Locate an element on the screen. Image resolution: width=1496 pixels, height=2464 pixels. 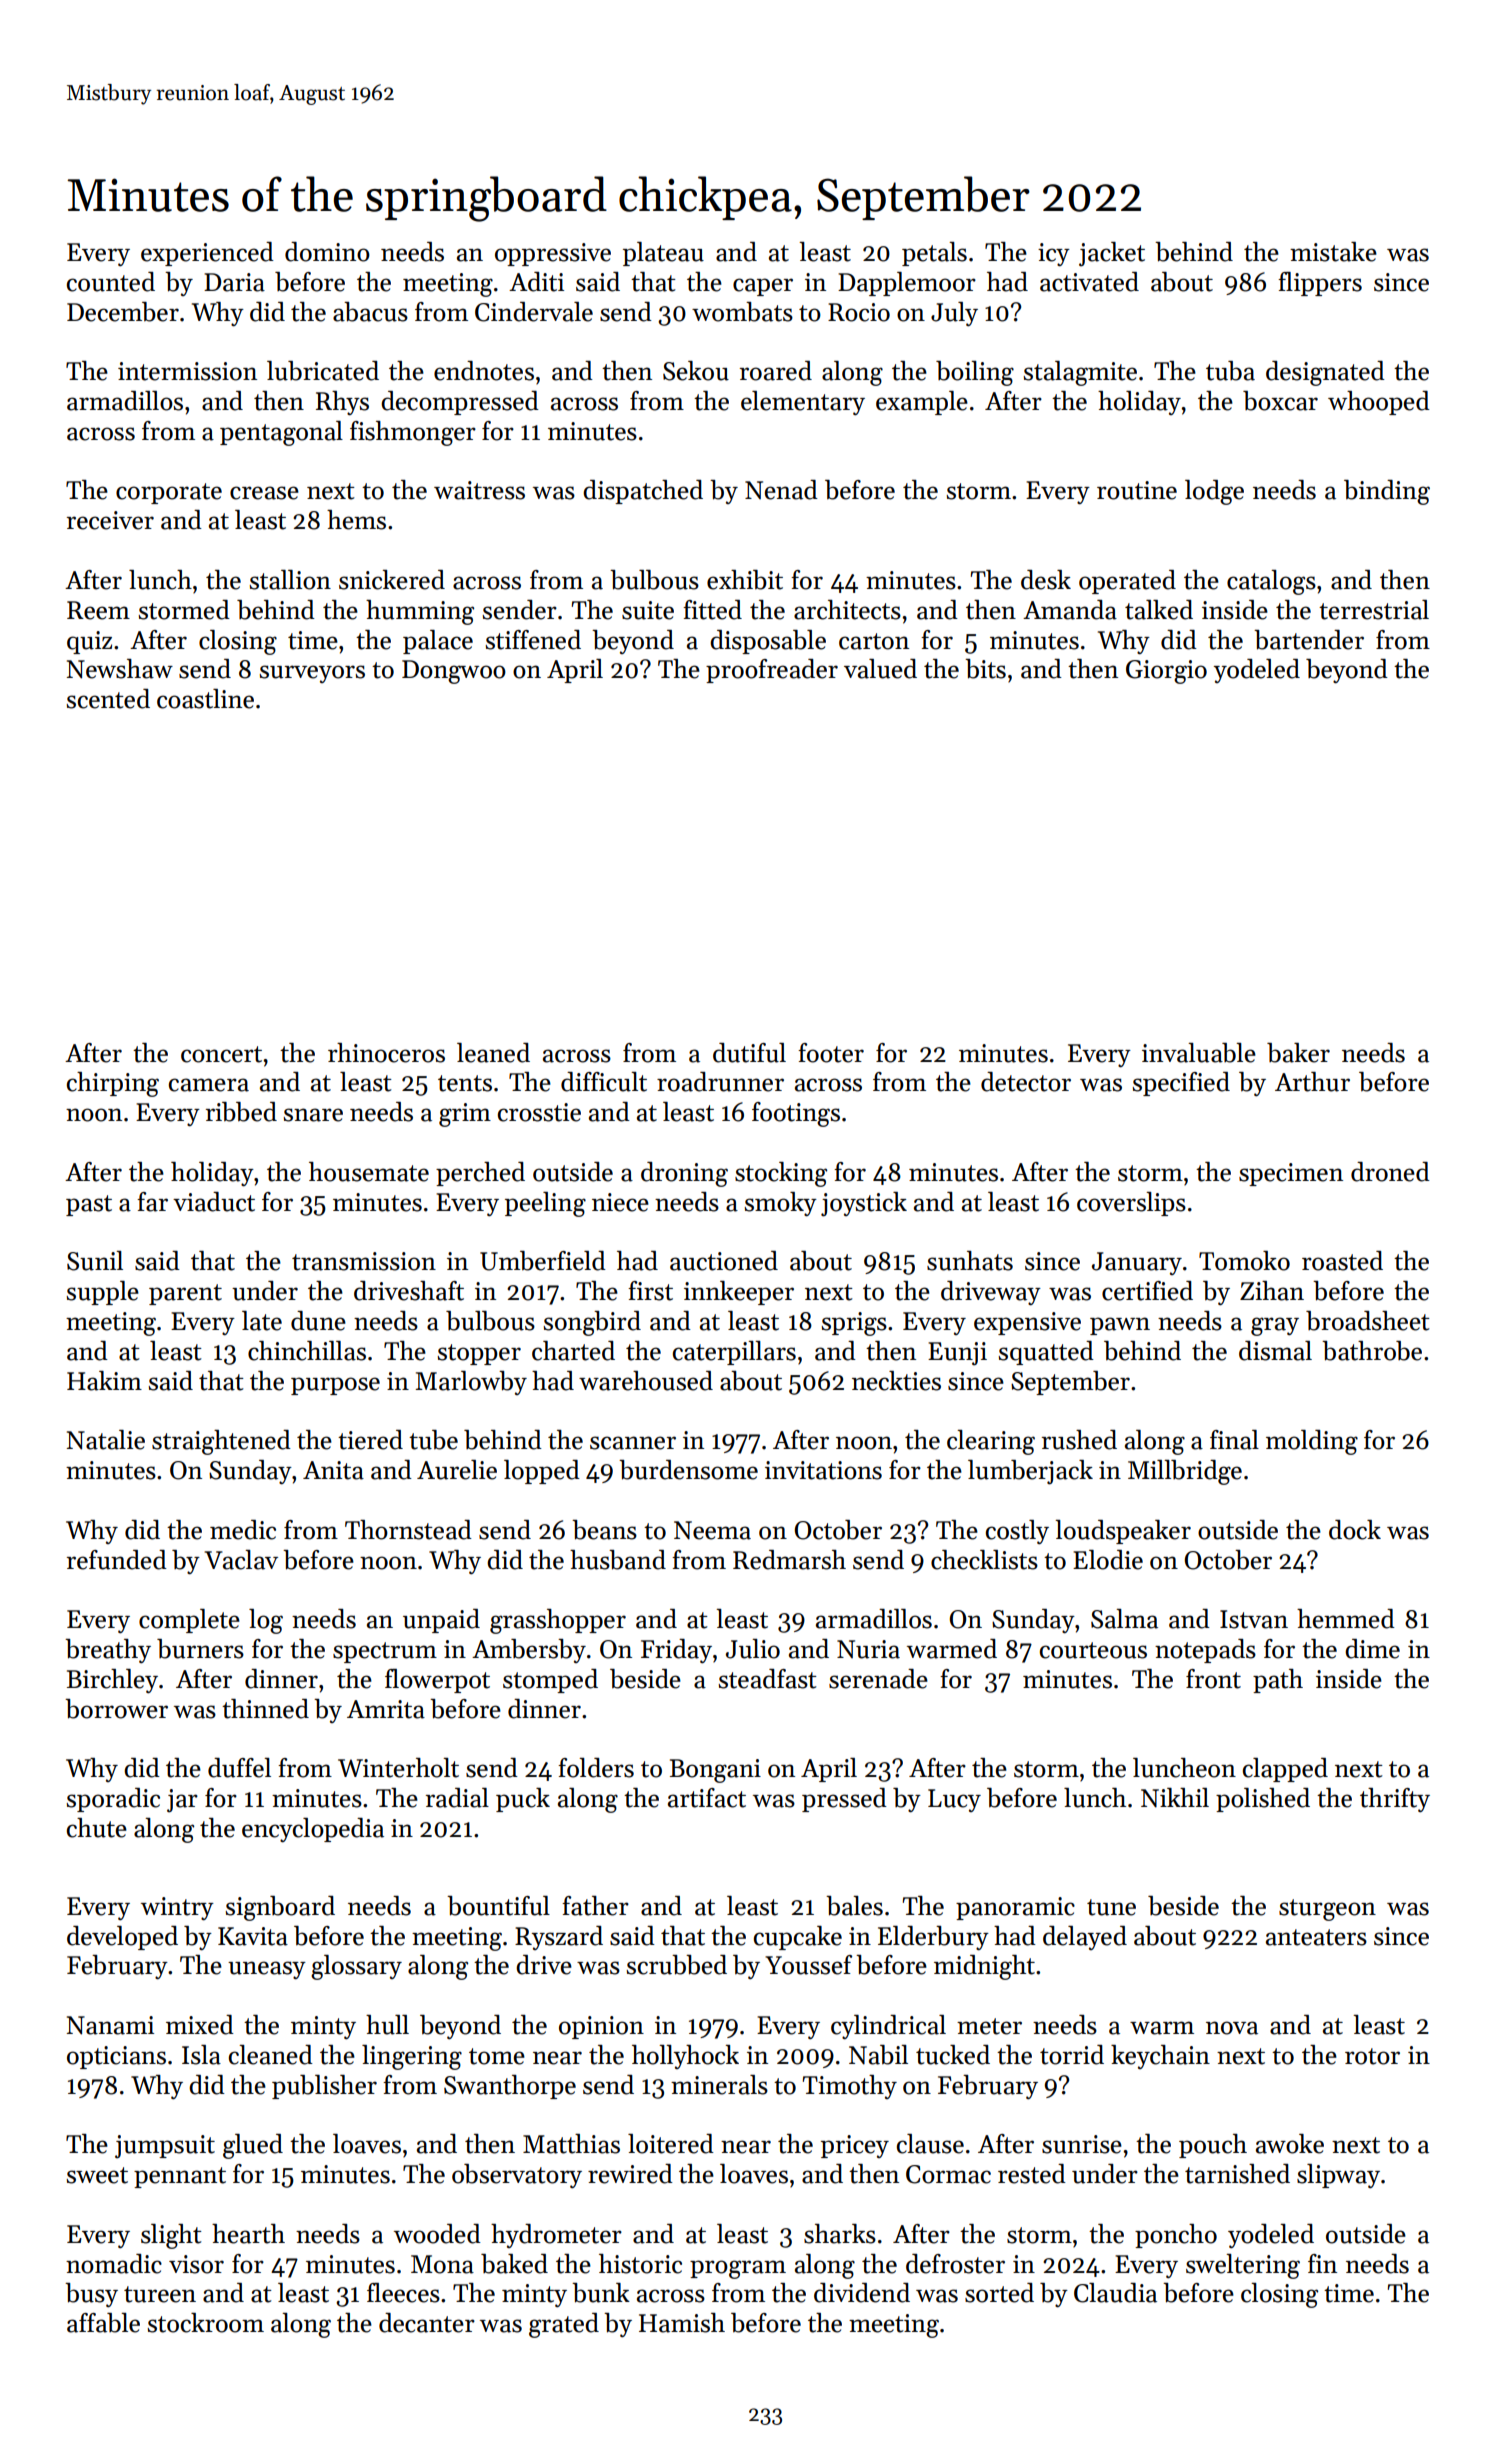
Claudia is located at coordinates (1115, 2293).
